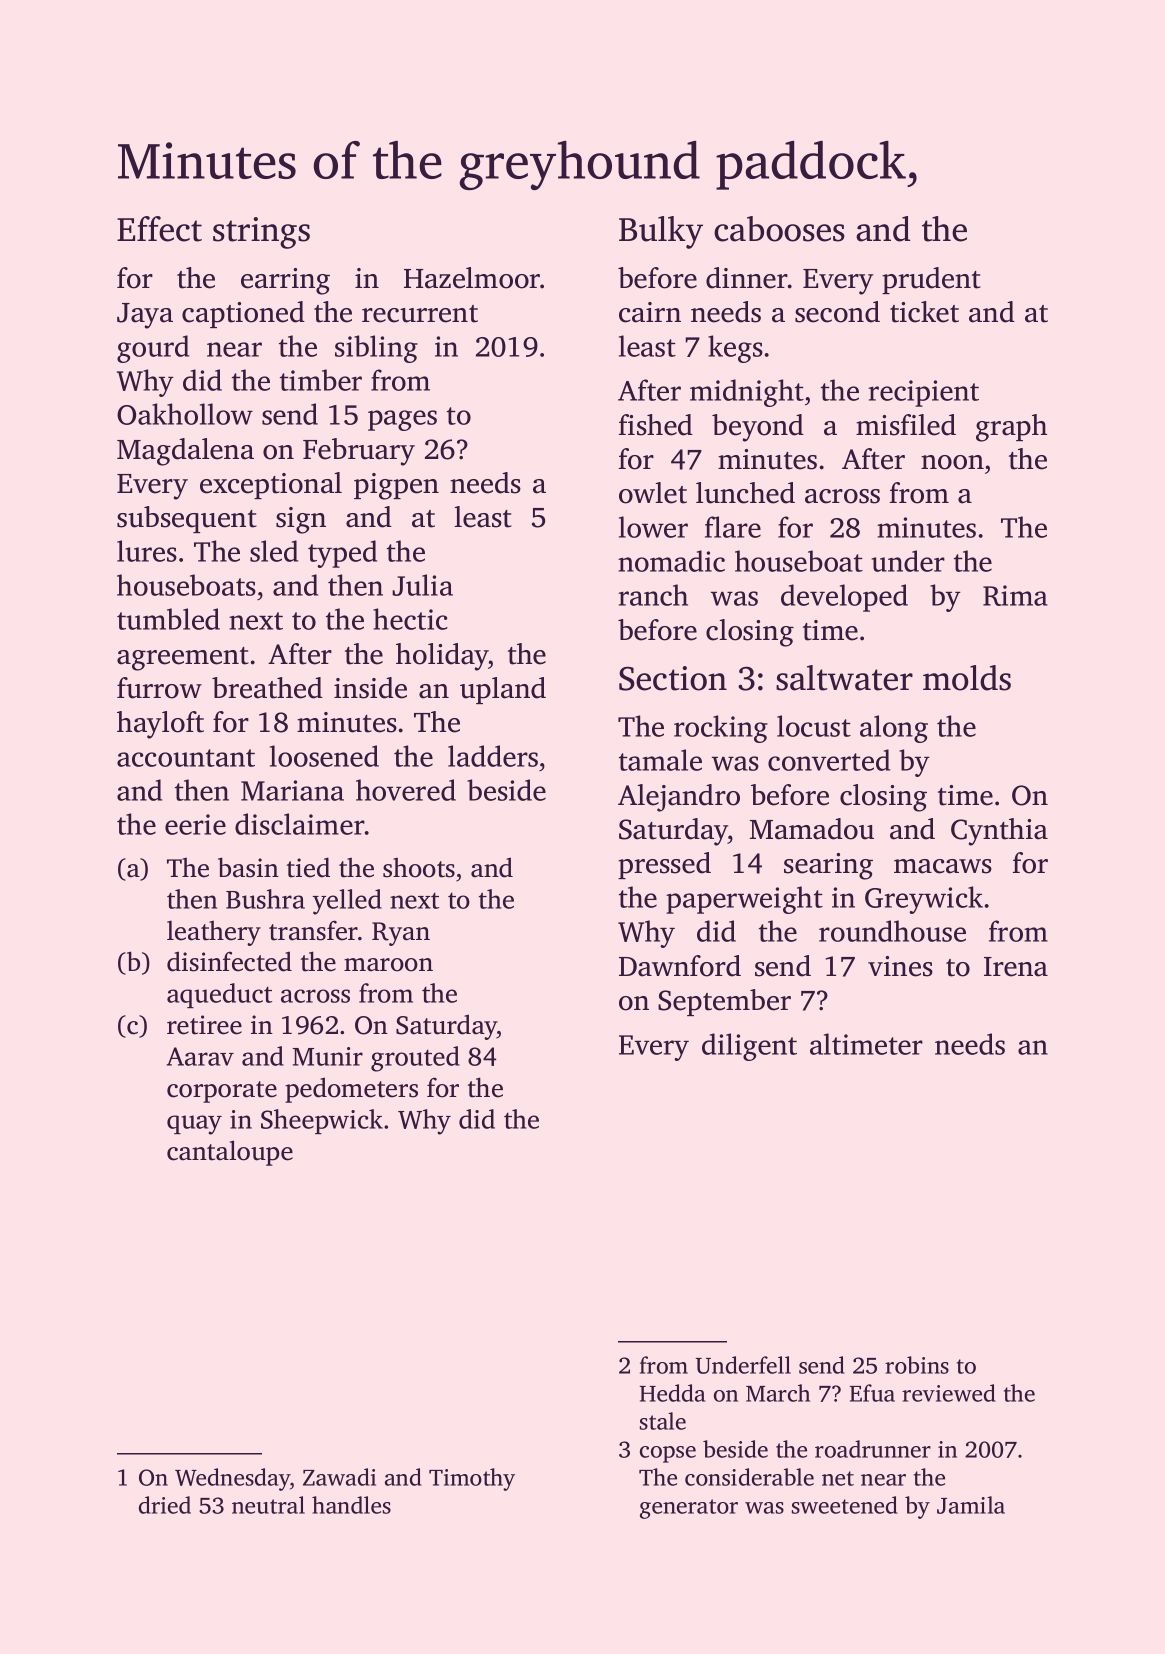 This image has width=1165, height=1654. What do you see at coordinates (673, 678) in the image?
I see `Section` at bounding box center [673, 678].
